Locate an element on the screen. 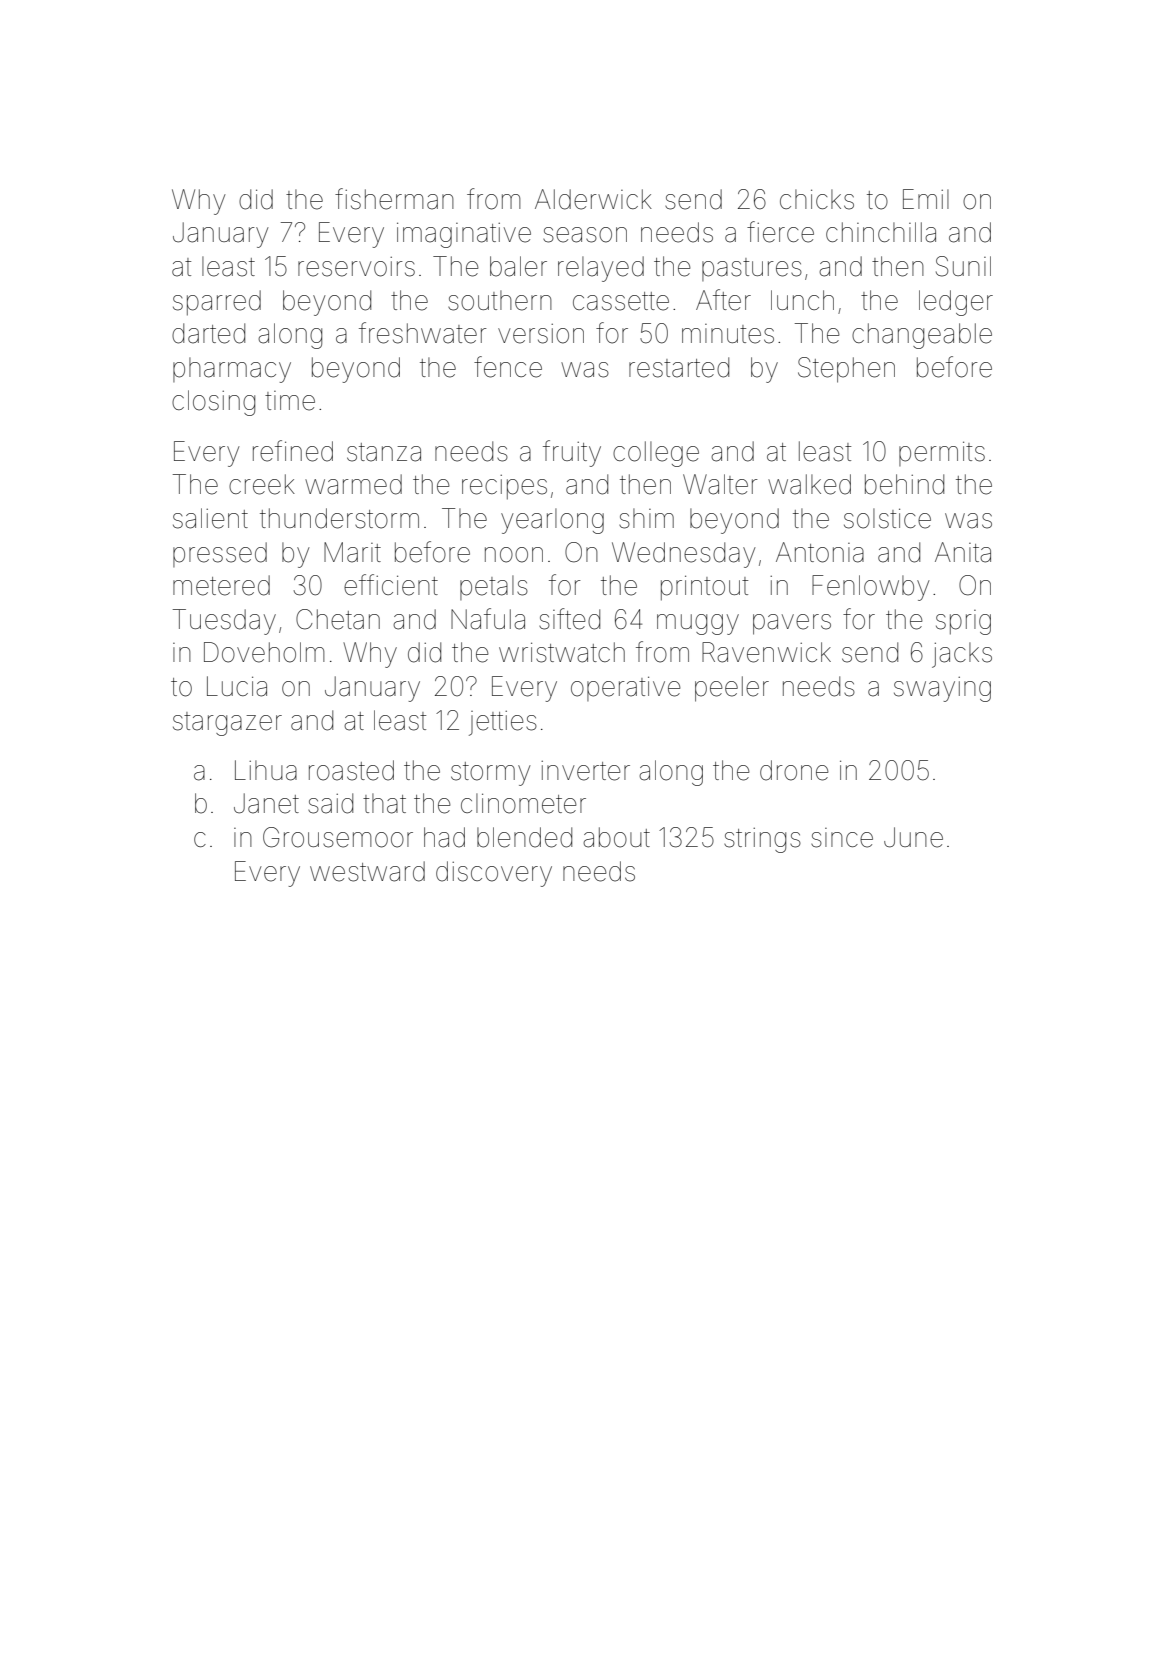  After is located at coordinates (723, 300).
